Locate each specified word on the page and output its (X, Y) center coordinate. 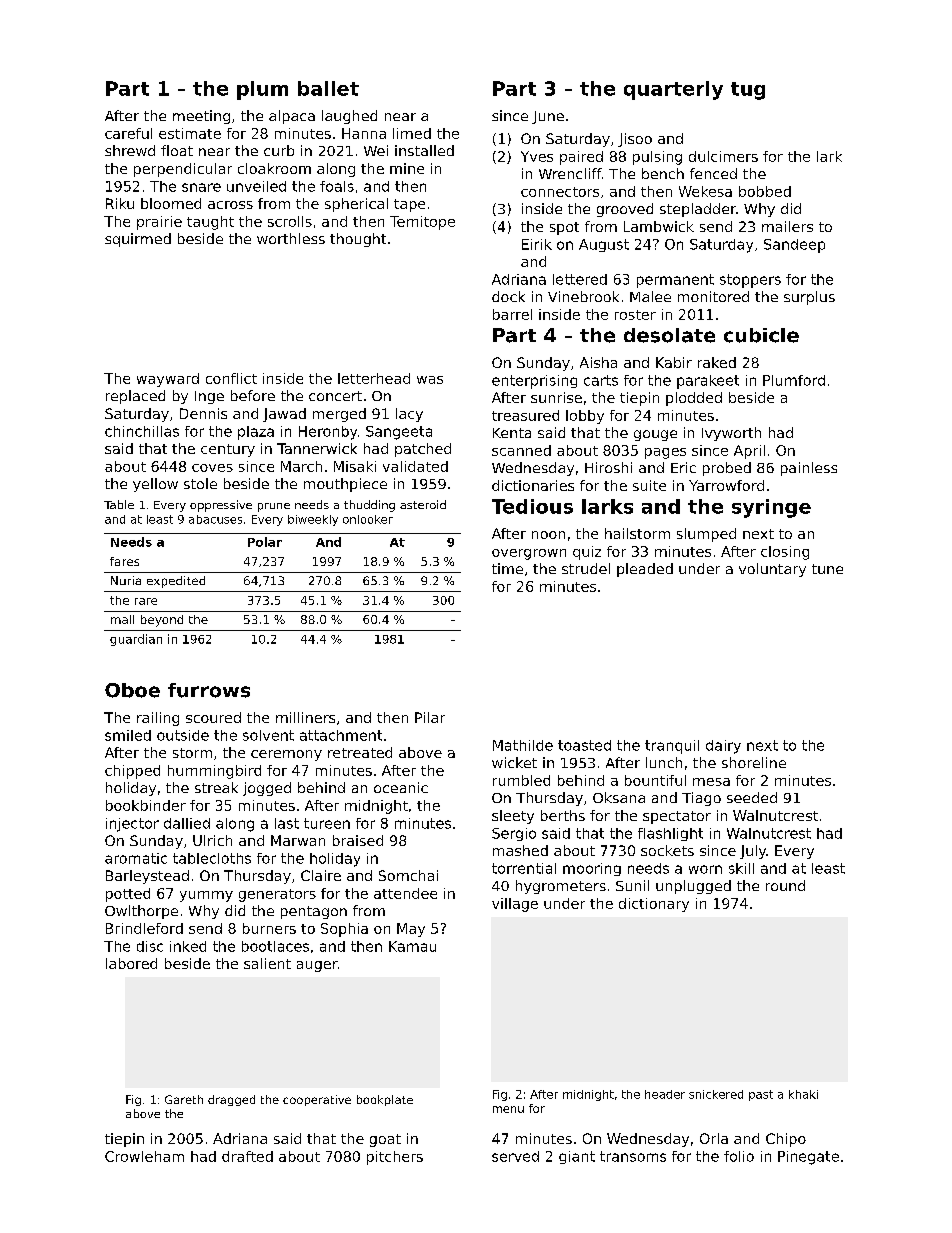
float (177, 150)
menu (508, 1109)
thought (358, 240)
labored (131, 963)
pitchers (395, 1158)
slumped (706, 535)
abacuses (215, 519)
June (548, 117)
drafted (247, 1156)
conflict (231, 378)
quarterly (673, 90)
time (507, 568)
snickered (716, 1094)
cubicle (761, 335)
